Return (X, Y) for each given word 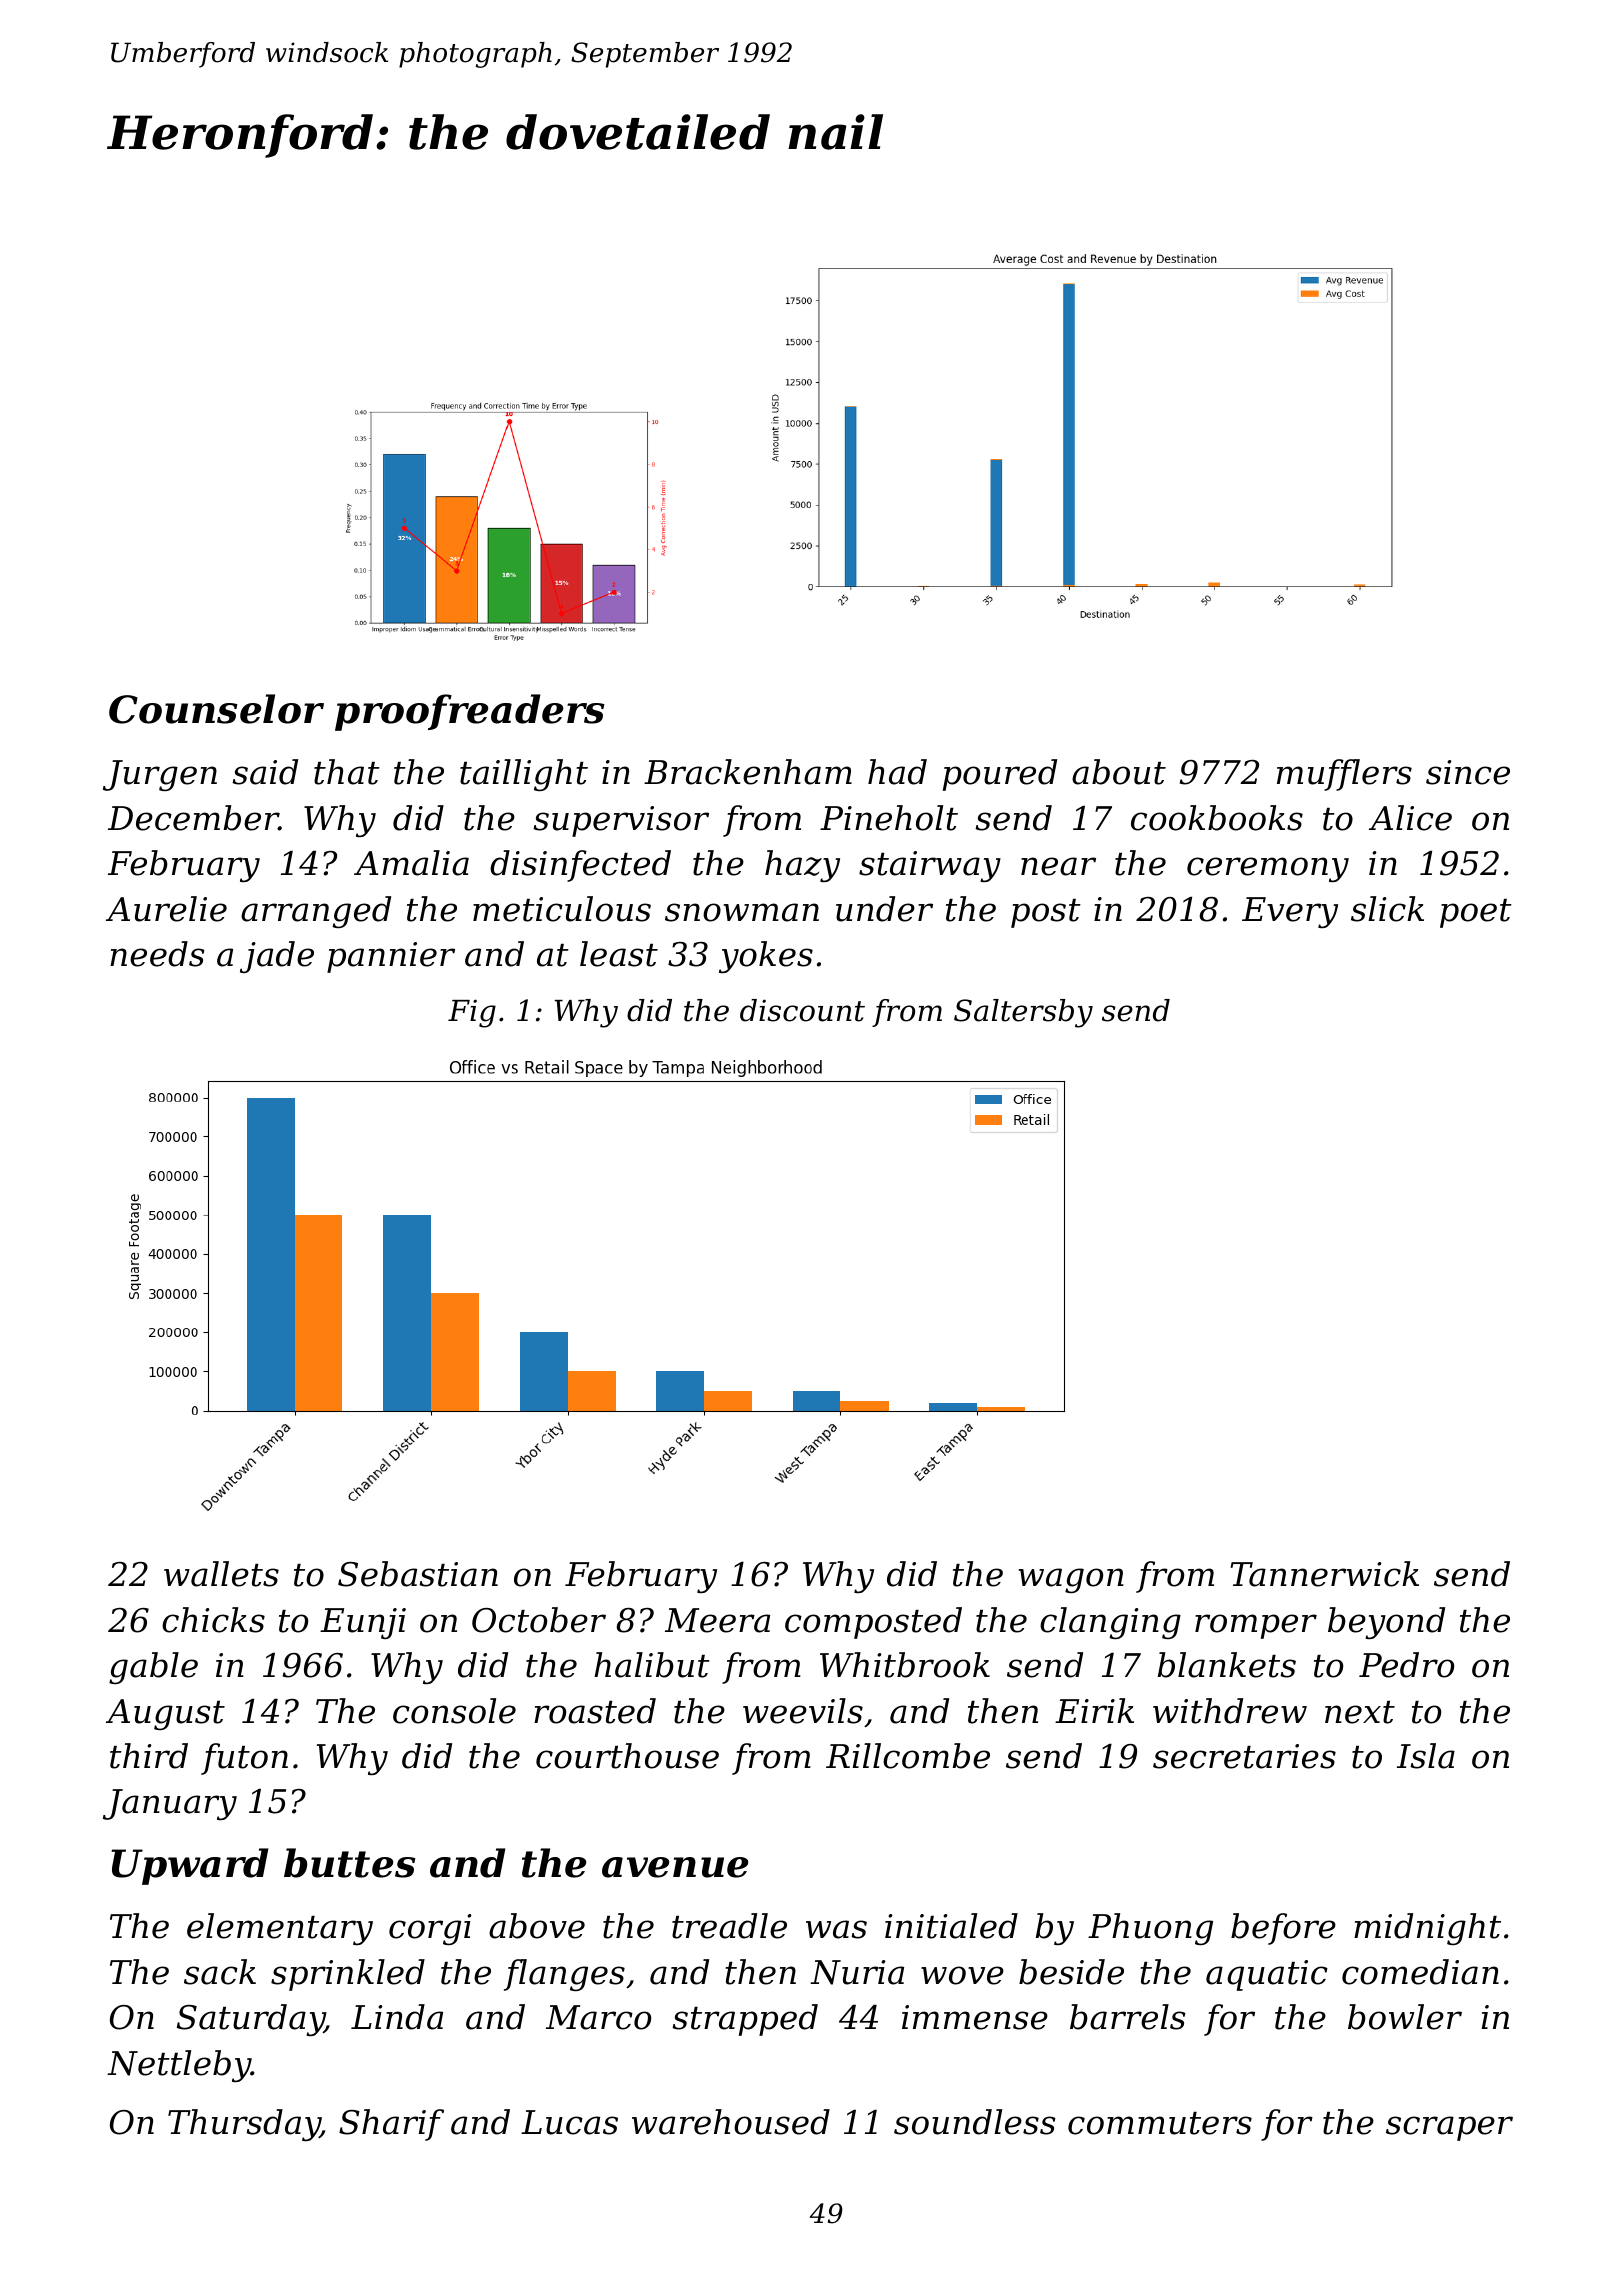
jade (277, 957)
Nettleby (179, 2066)
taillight (524, 775)
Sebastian (418, 1574)
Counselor (216, 709)
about (1119, 772)
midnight (1427, 1929)
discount (802, 1010)
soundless (975, 2122)
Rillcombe (908, 1756)
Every (1290, 912)
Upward (189, 1866)
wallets (221, 1574)
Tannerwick (1324, 1574)
